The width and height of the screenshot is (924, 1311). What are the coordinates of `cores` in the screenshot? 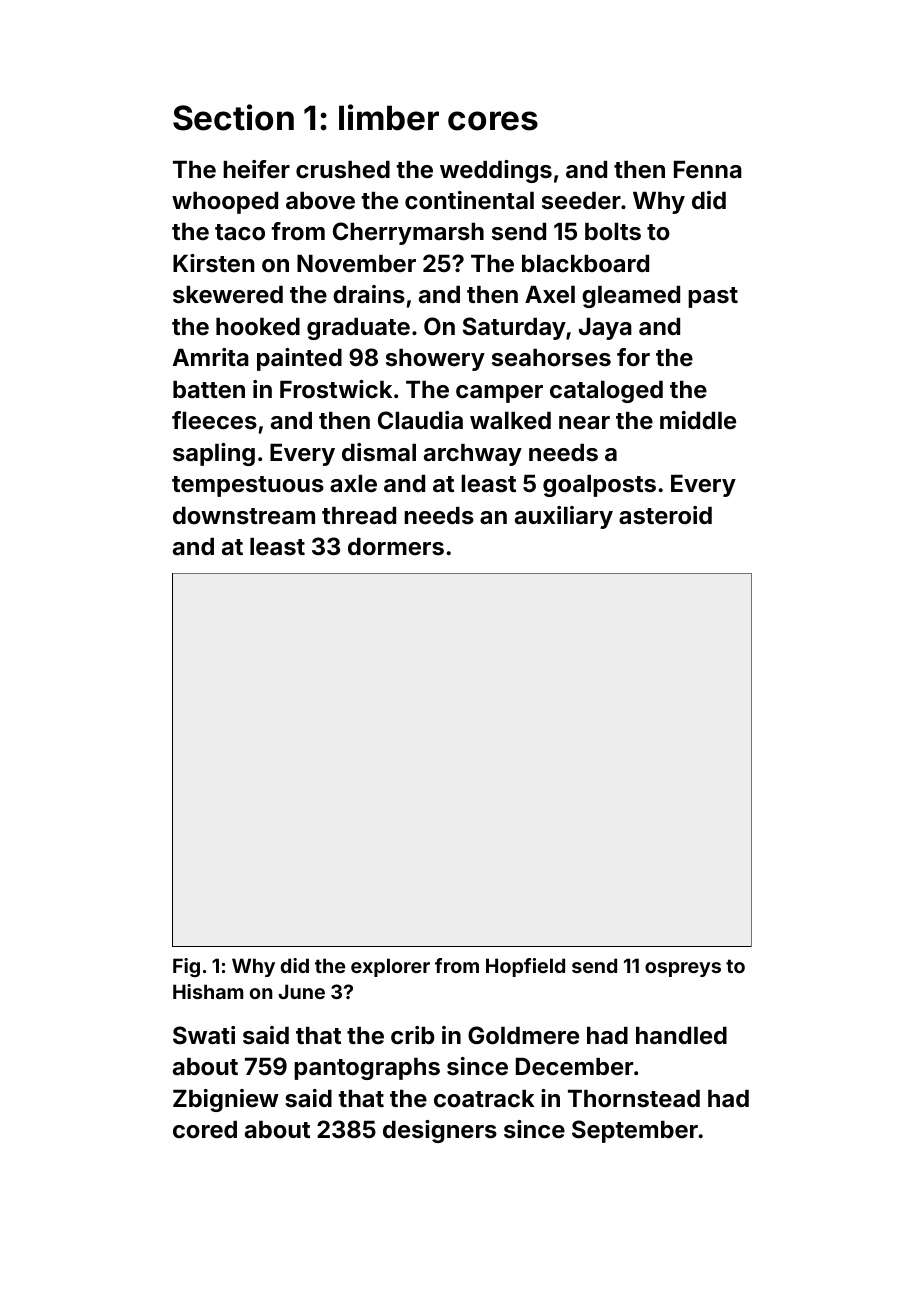 It's located at (493, 121).
